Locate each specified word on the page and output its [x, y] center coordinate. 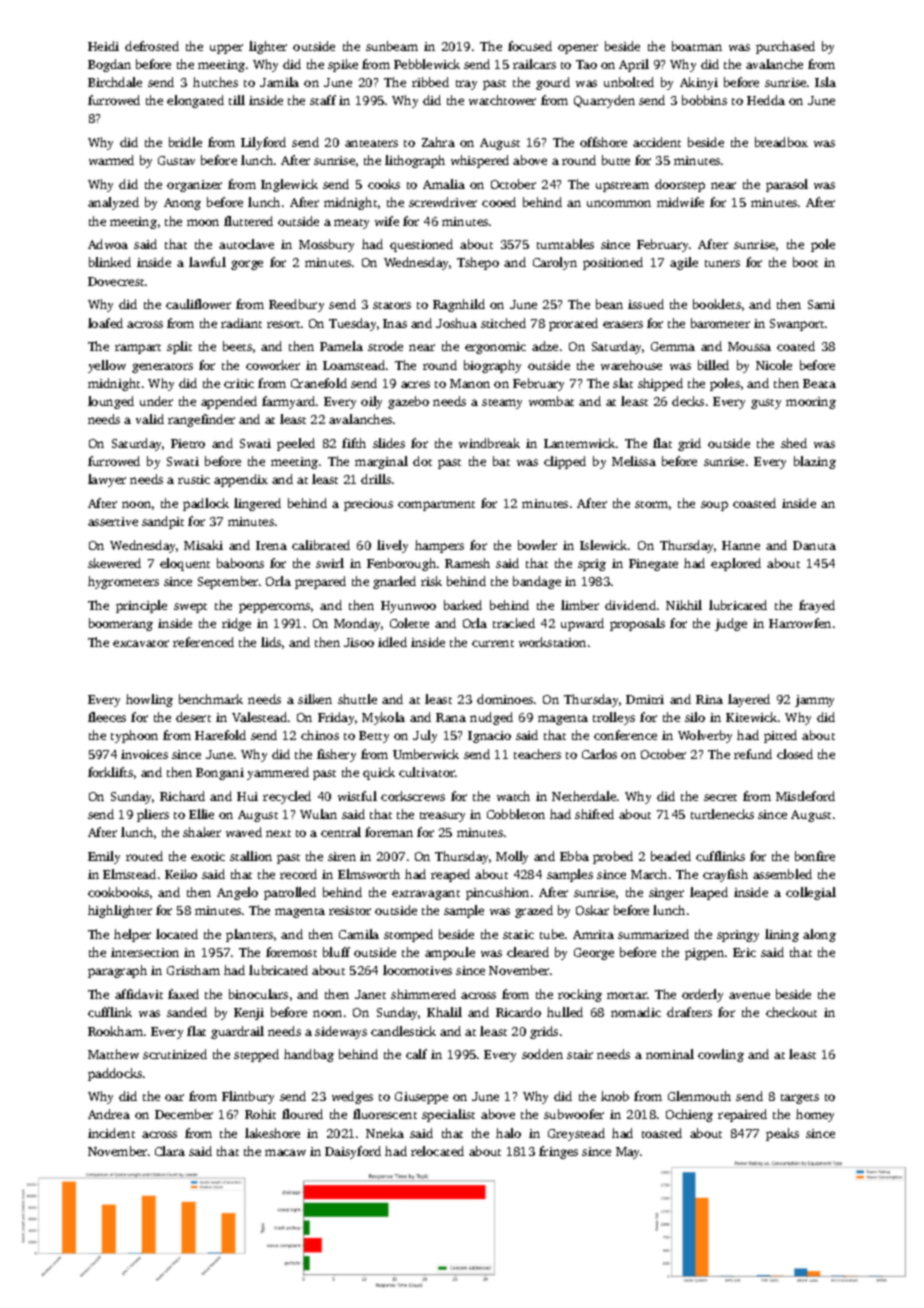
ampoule [450, 953]
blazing [815, 462]
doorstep [680, 185]
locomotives [417, 970]
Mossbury [326, 245]
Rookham [115, 1031]
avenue [749, 995]
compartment [436, 506]
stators [392, 305]
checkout [791, 1012]
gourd [553, 83]
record [298, 874]
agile [684, 263]
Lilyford [263, 143]
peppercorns [274, 608]
